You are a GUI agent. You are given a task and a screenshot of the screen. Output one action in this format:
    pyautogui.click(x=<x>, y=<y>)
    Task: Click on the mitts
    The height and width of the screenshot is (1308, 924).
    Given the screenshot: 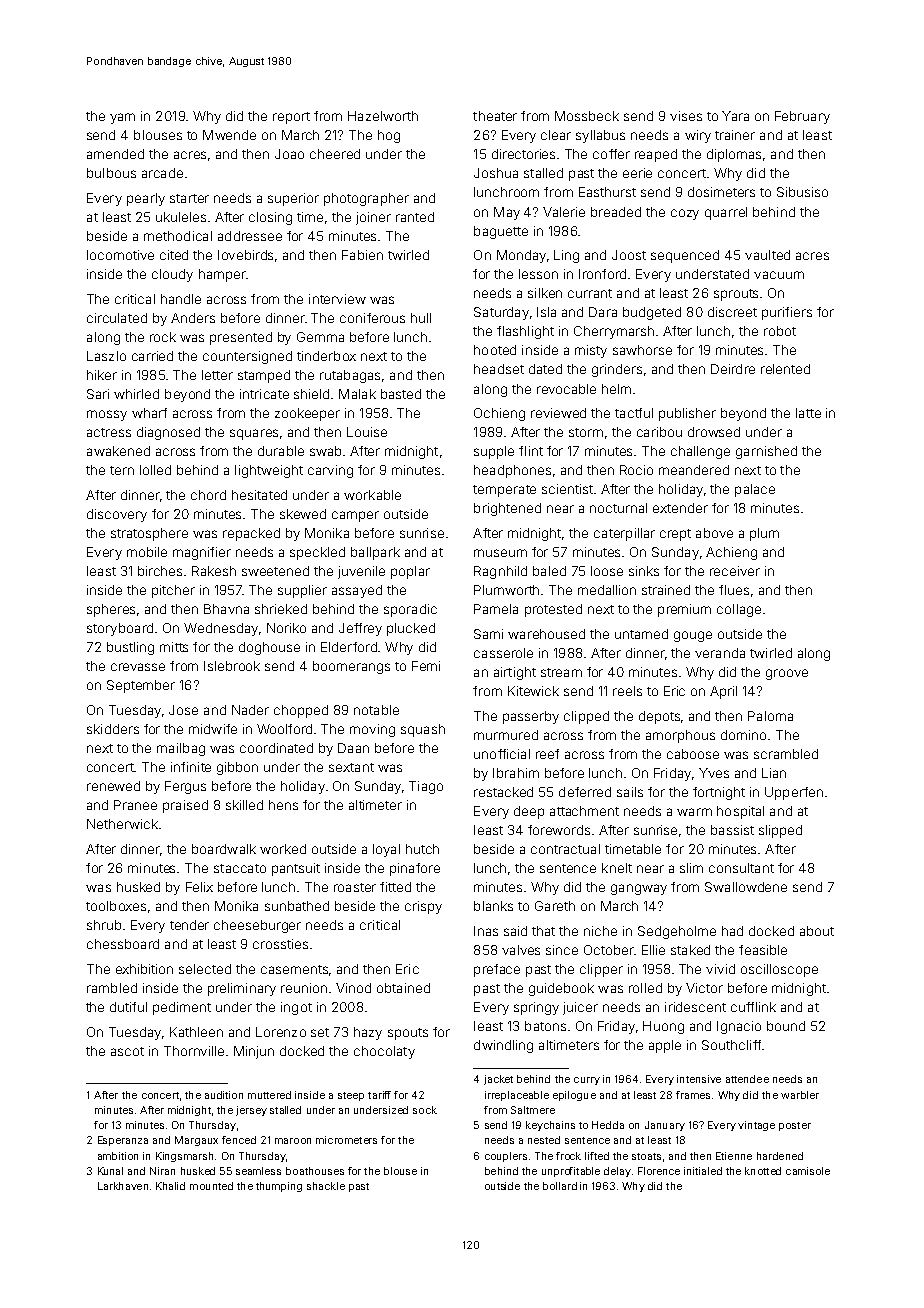 What is the action you would take?
    pyautogui.click(x=174, y=647)
